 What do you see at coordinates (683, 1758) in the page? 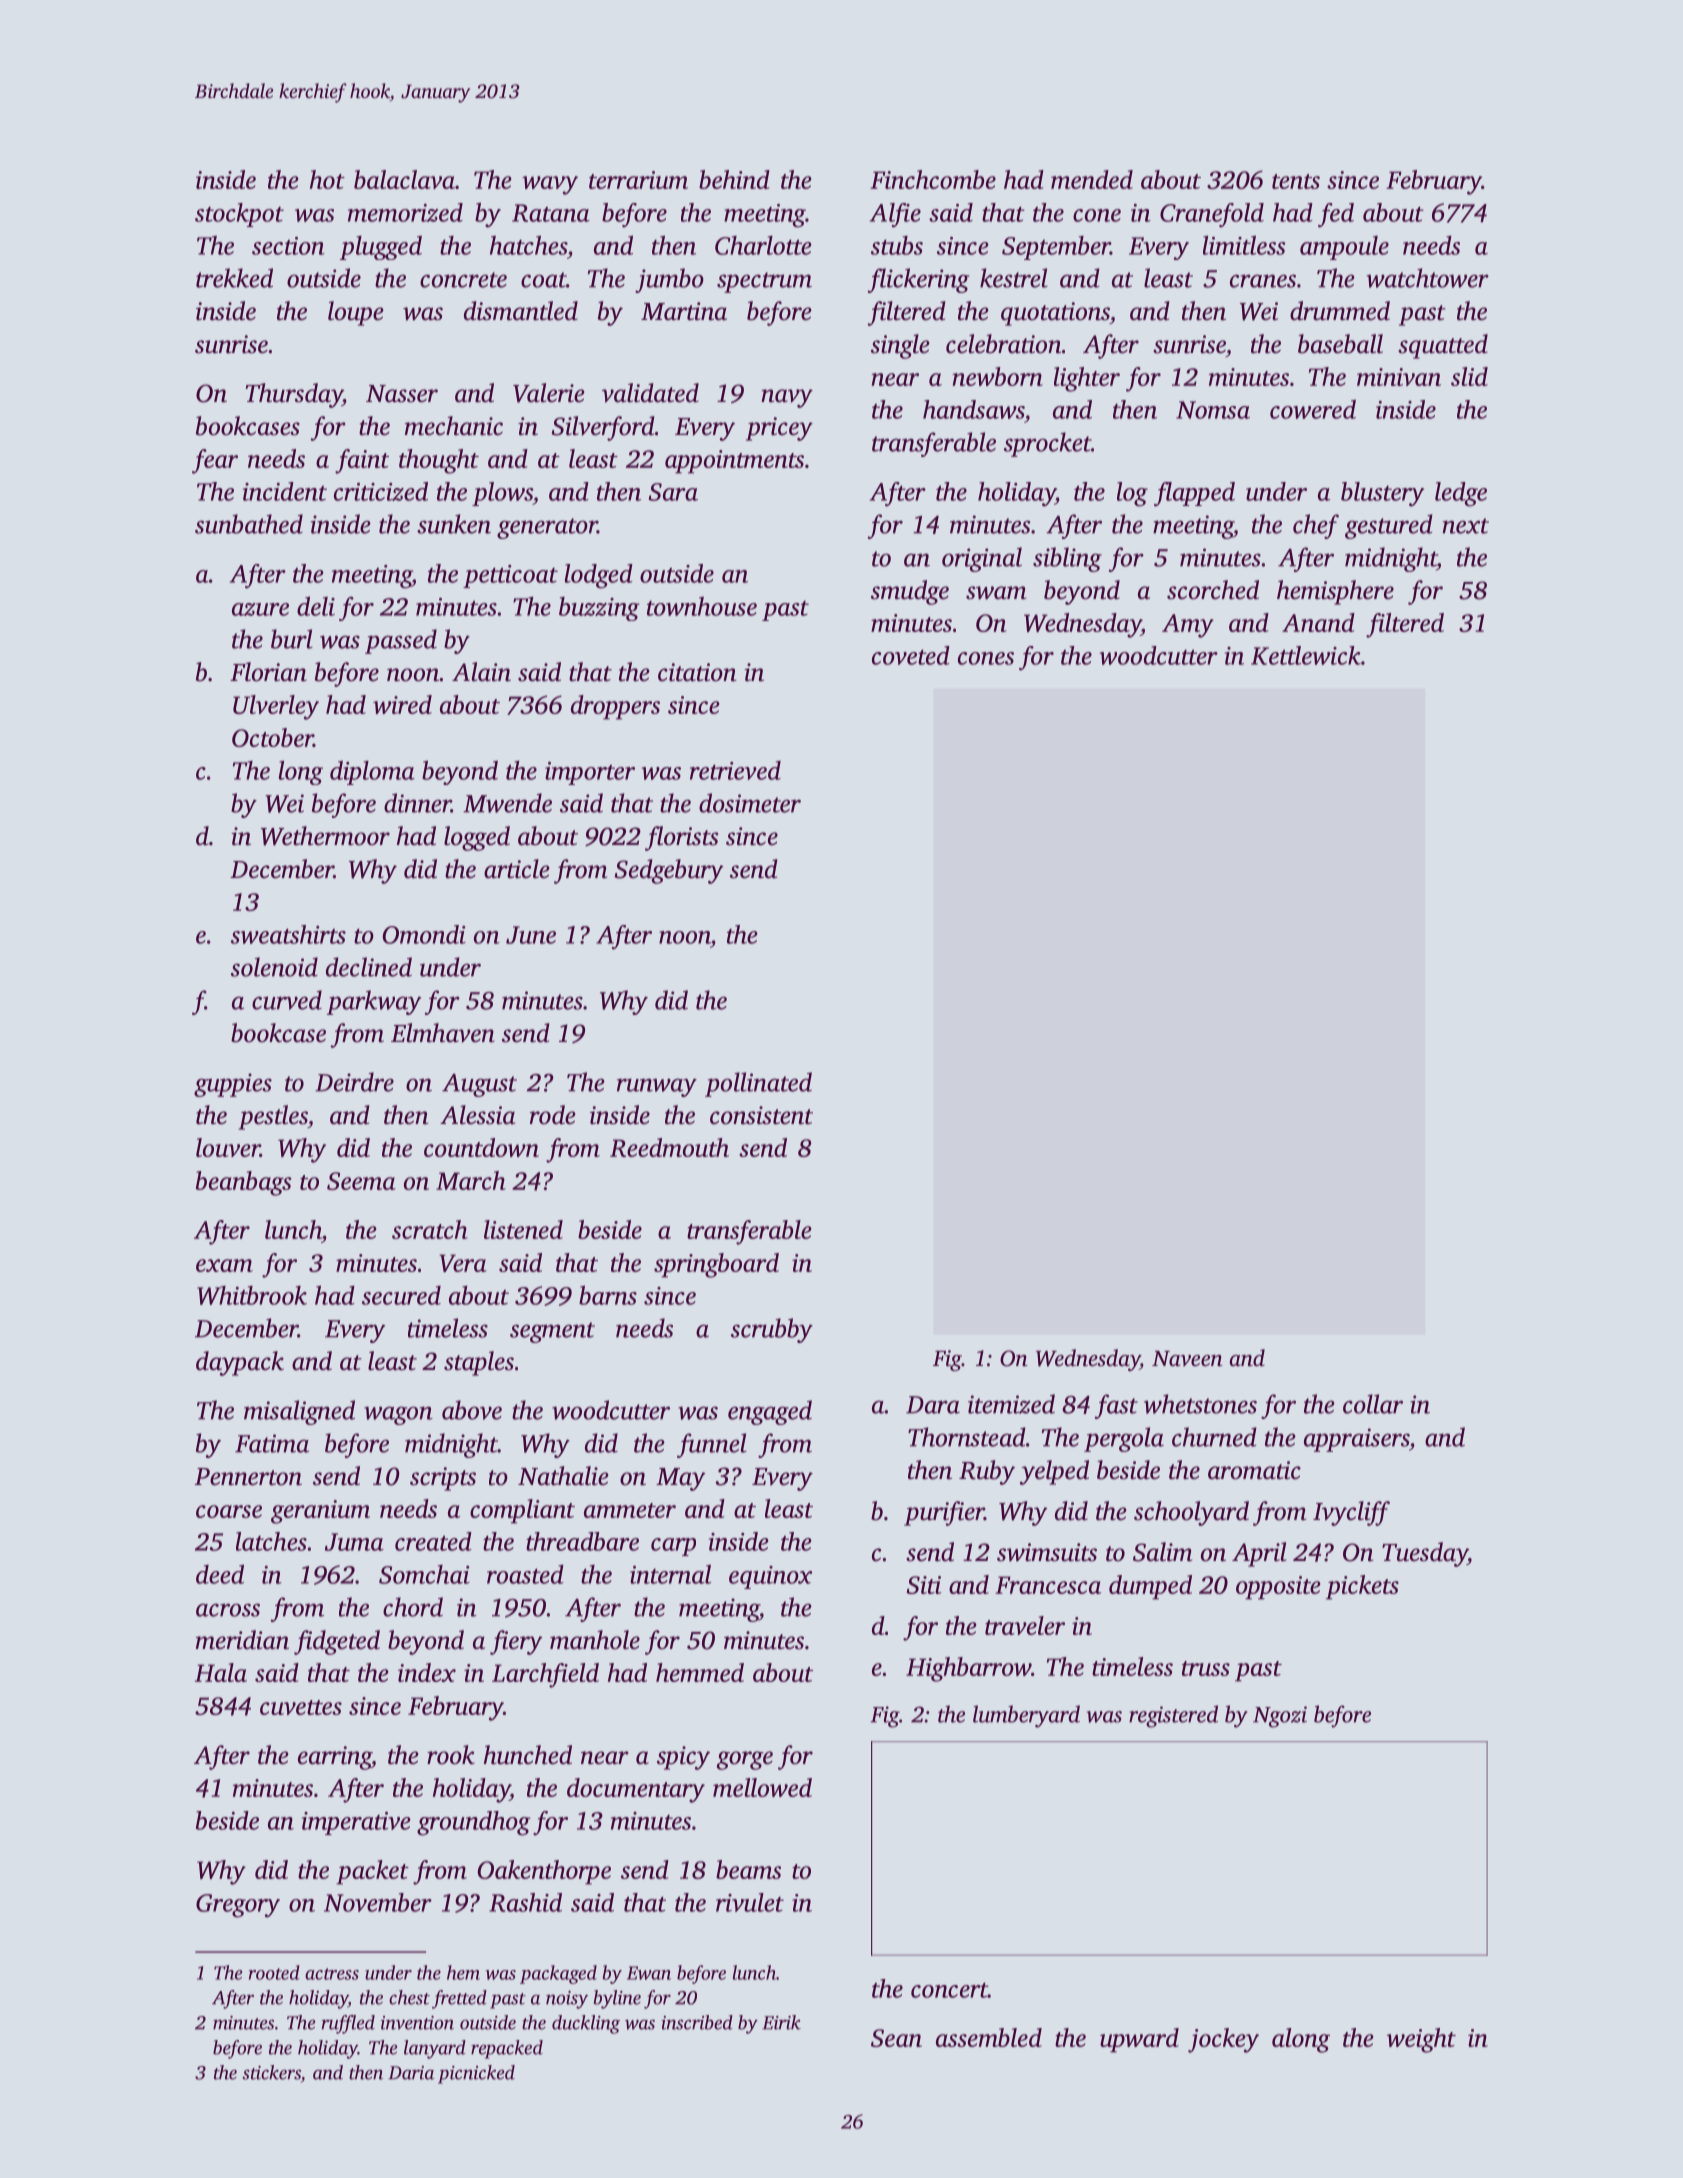
I see `spicy` at bounding box center [683, 1758].
